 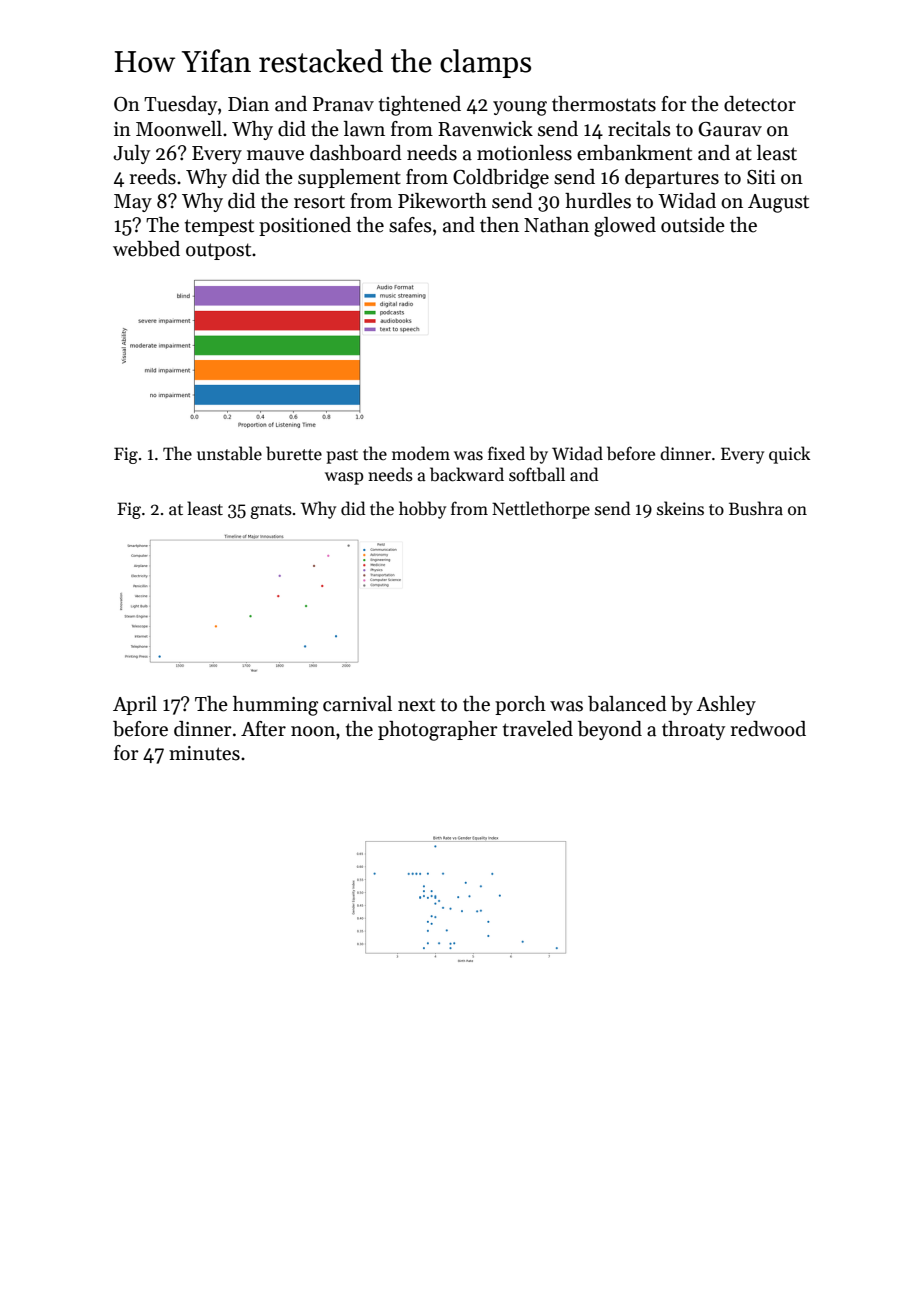 What do you see at coordinates (789, 455) in the screenshot?
I see `quick` at bounding box center [789, 455].
